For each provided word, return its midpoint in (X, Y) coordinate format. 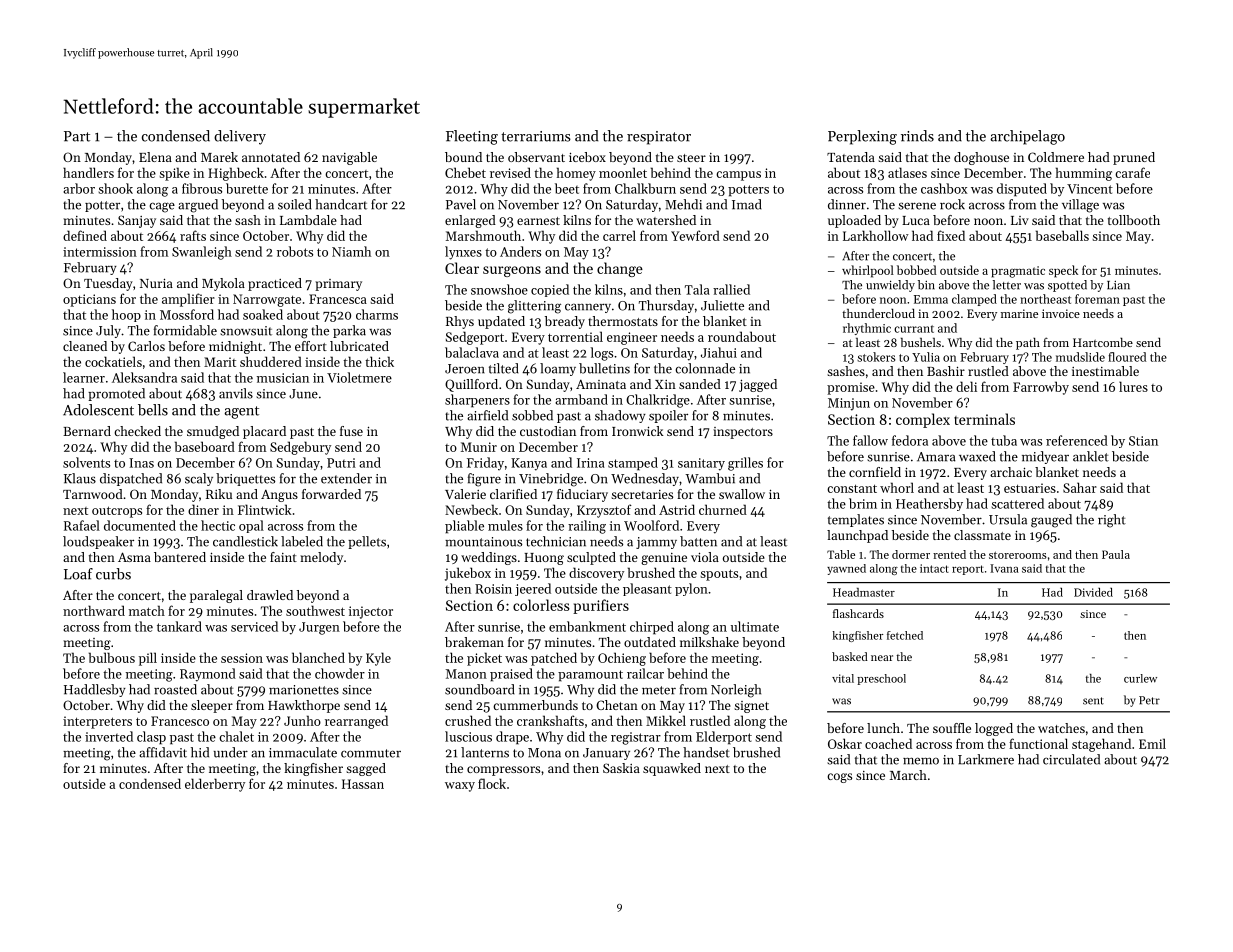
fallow (870, 440)
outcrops (117, 512)
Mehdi (683, 204)
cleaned (85, 346)
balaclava (472, 352)
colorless (541, 605)
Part (77, 136)
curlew (1140, 678)
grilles (745, 464)
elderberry (215, 785)
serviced (254, 626)
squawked (672, 769)
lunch (883, 728)
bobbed (916, 270)
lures (1133, 386)
